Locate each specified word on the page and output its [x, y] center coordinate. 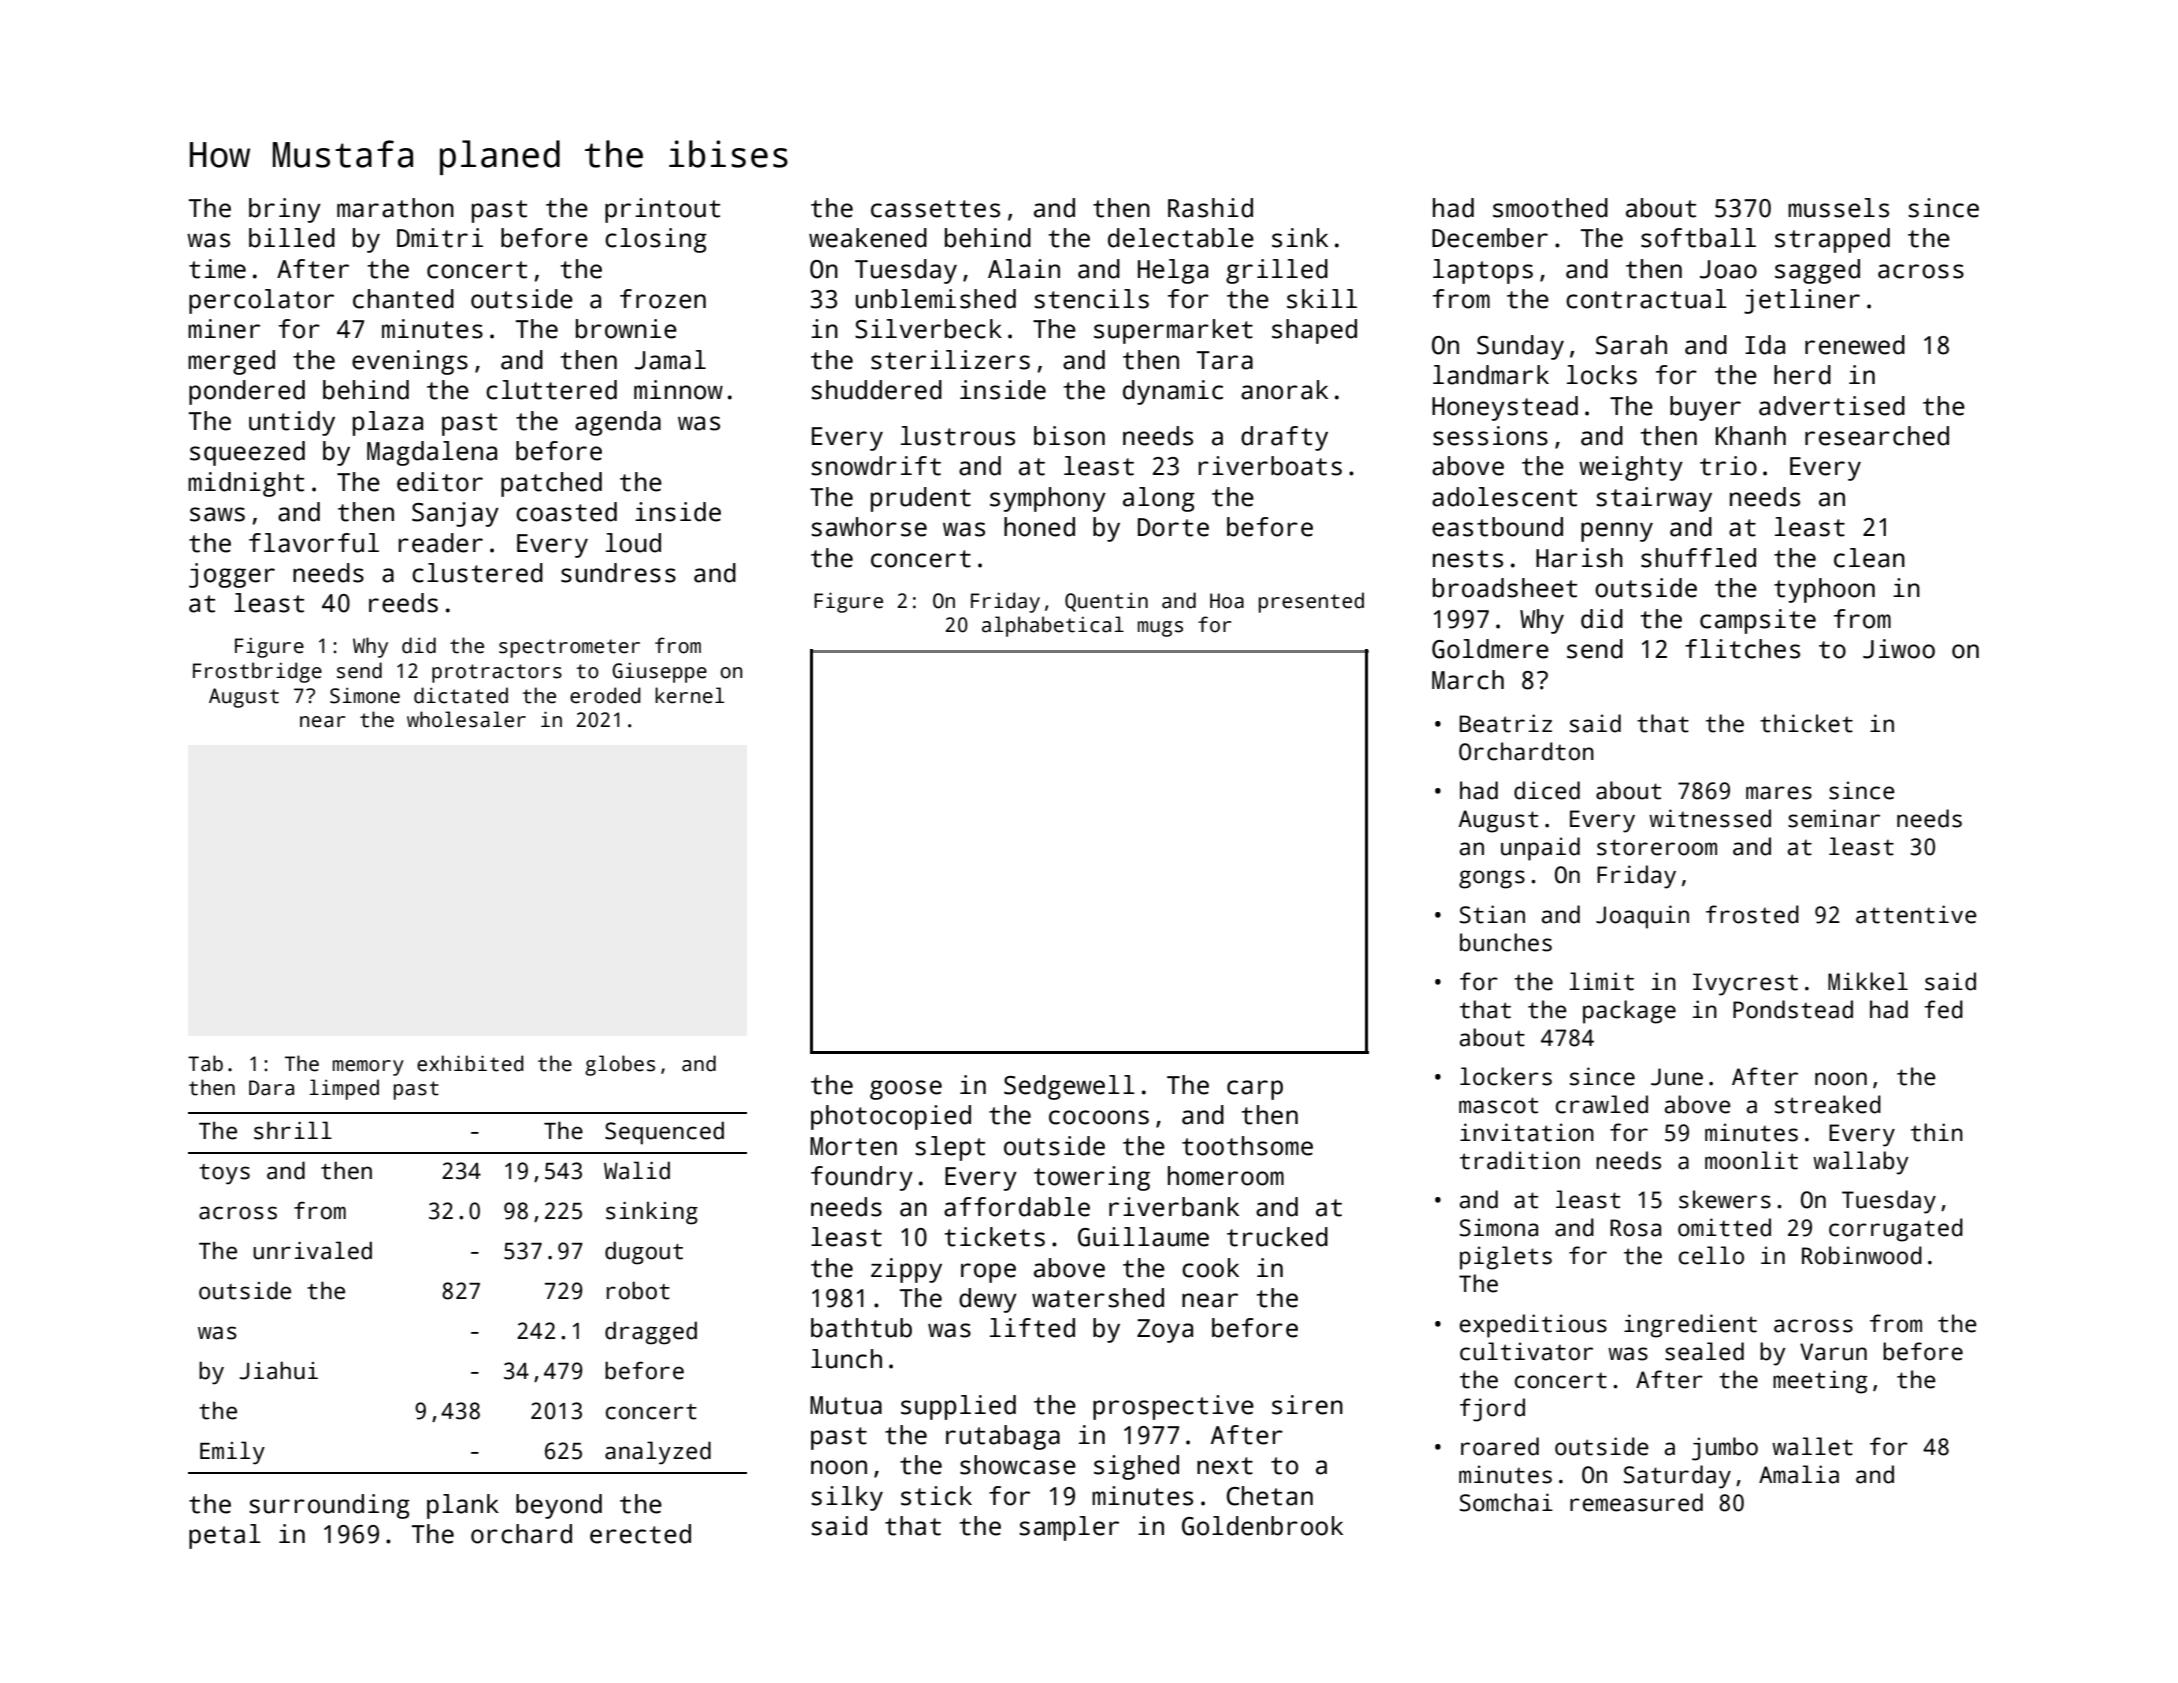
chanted [403, 299]
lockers [1506, 1076]
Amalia [1799, 1474]
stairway [1654, 499]
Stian [1492, 914]
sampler [1069, 1528]
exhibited [470, 1063]
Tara [1225, 360]
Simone [365, 695]
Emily [232, 1453]
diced [1547, 790]
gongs [1492, 879]
